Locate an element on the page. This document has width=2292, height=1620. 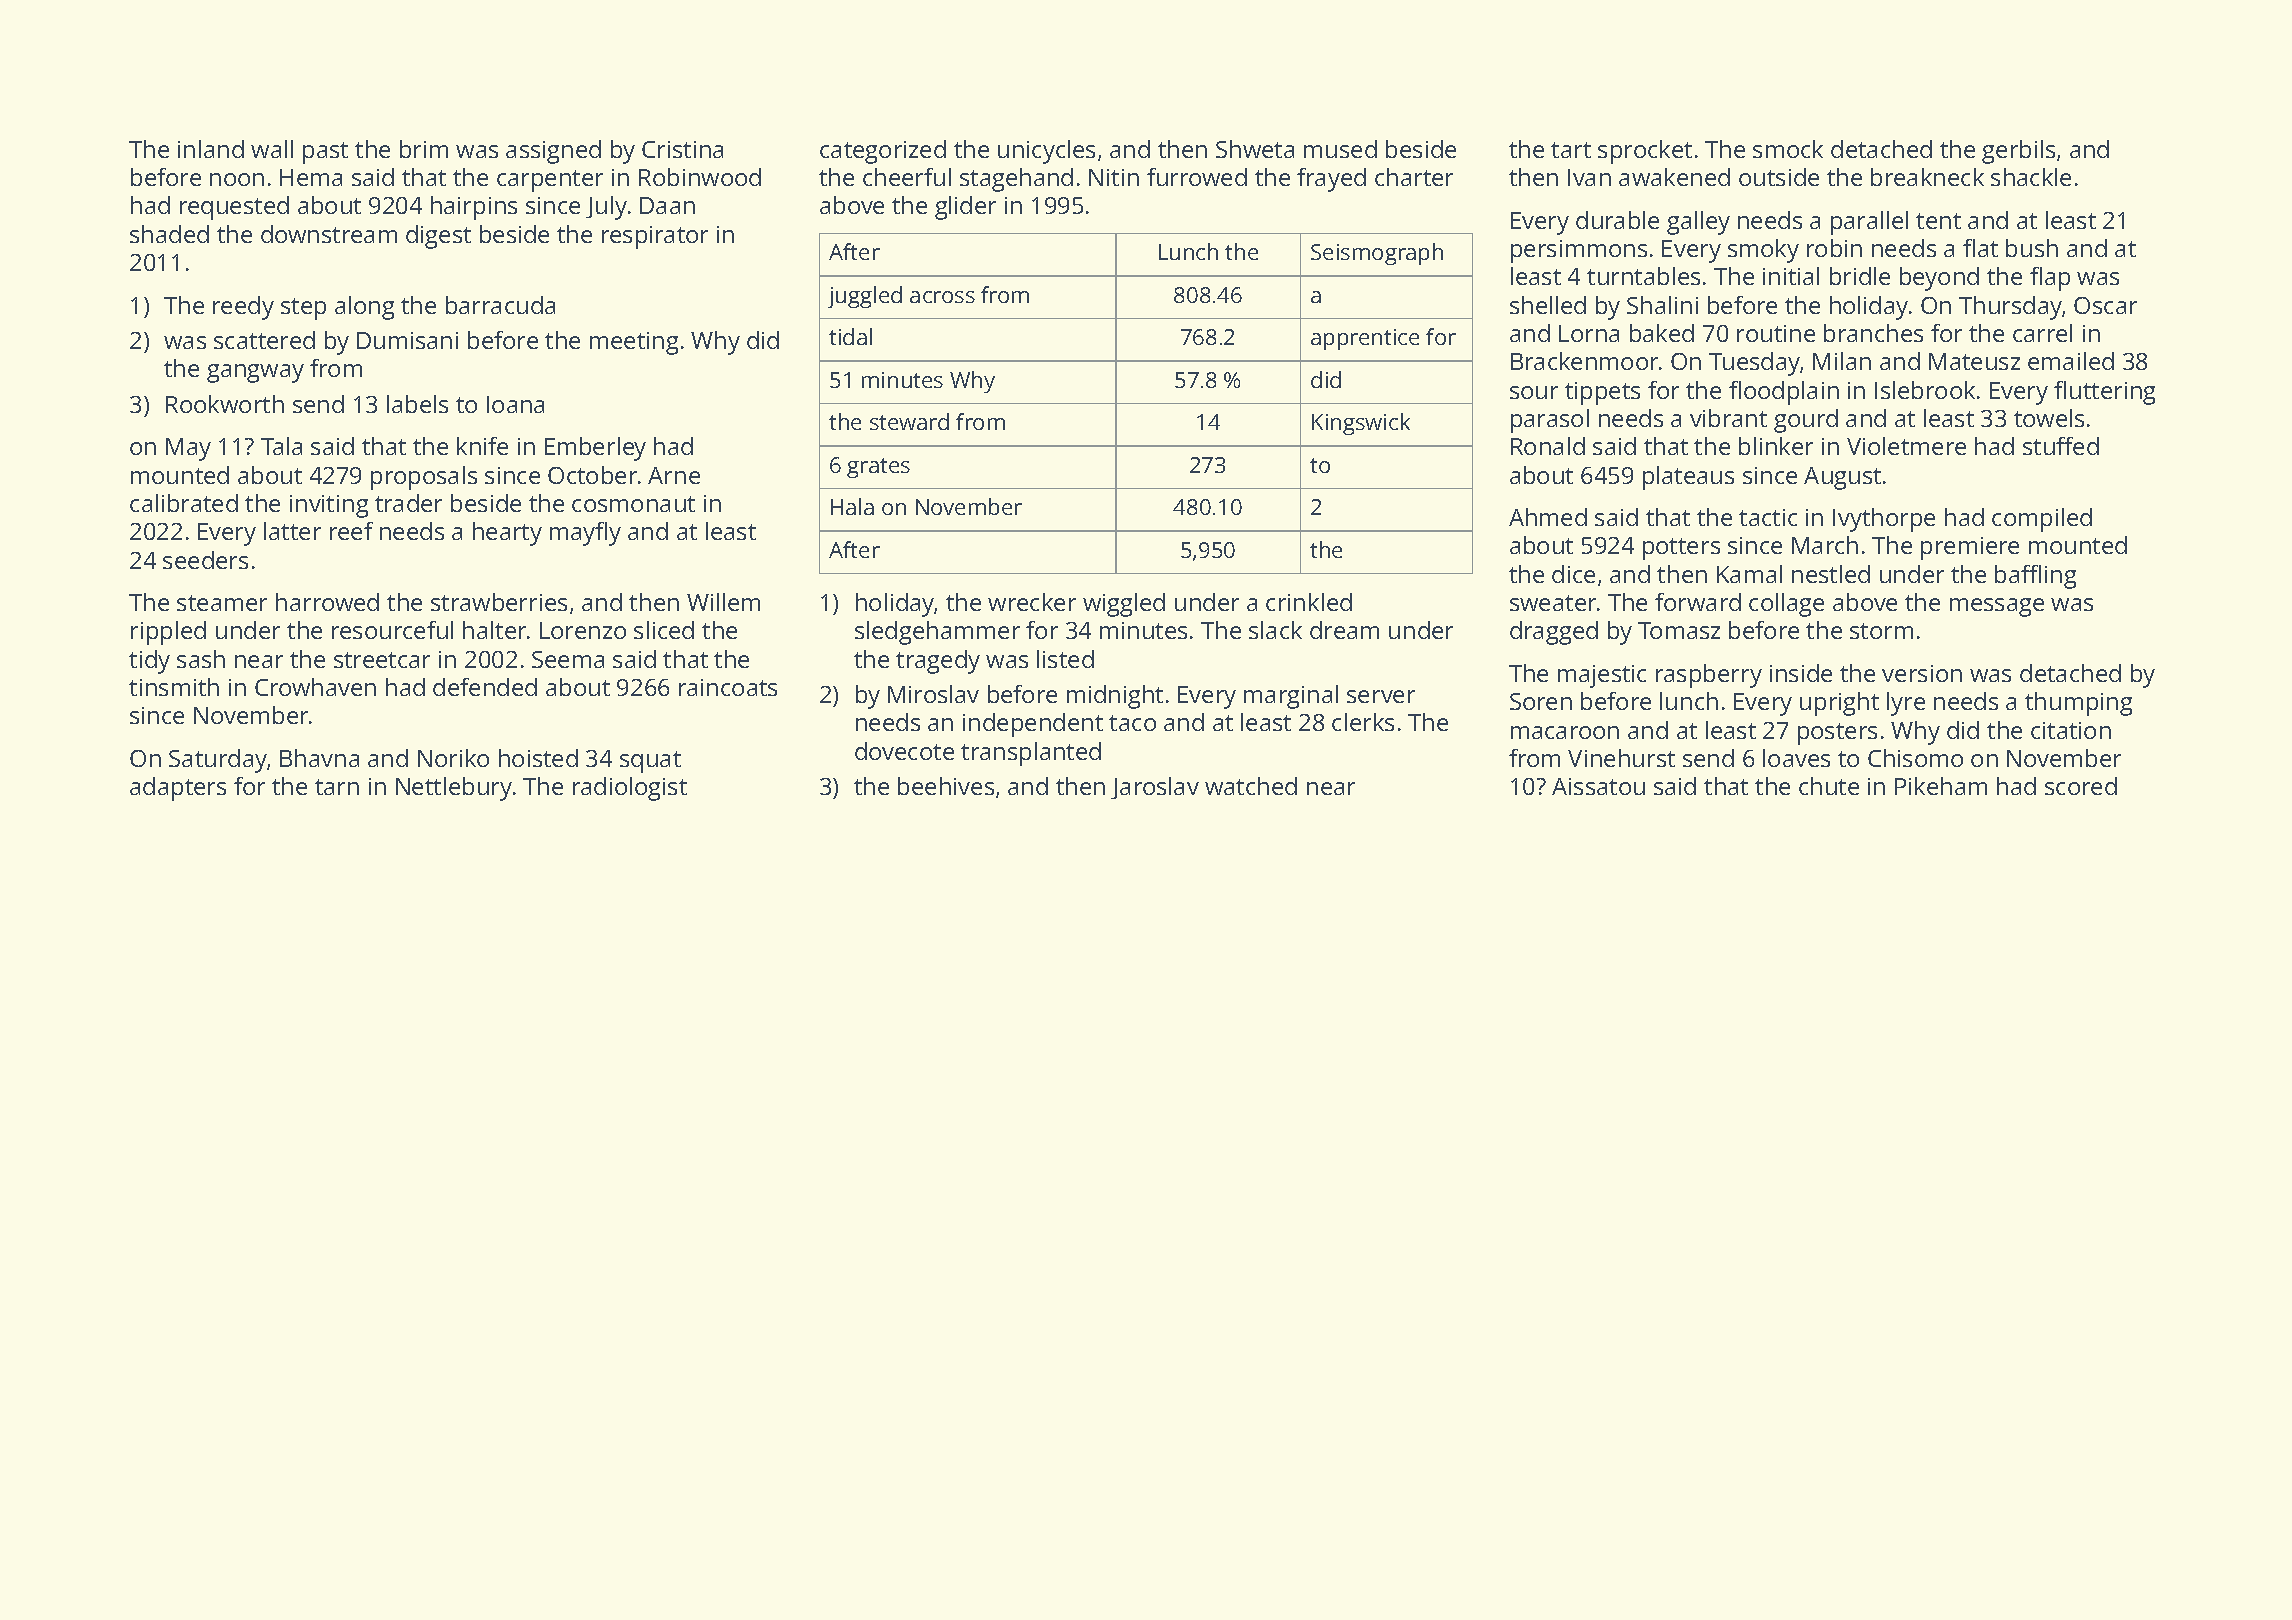
bush is located at coordinates (2032, 248).
